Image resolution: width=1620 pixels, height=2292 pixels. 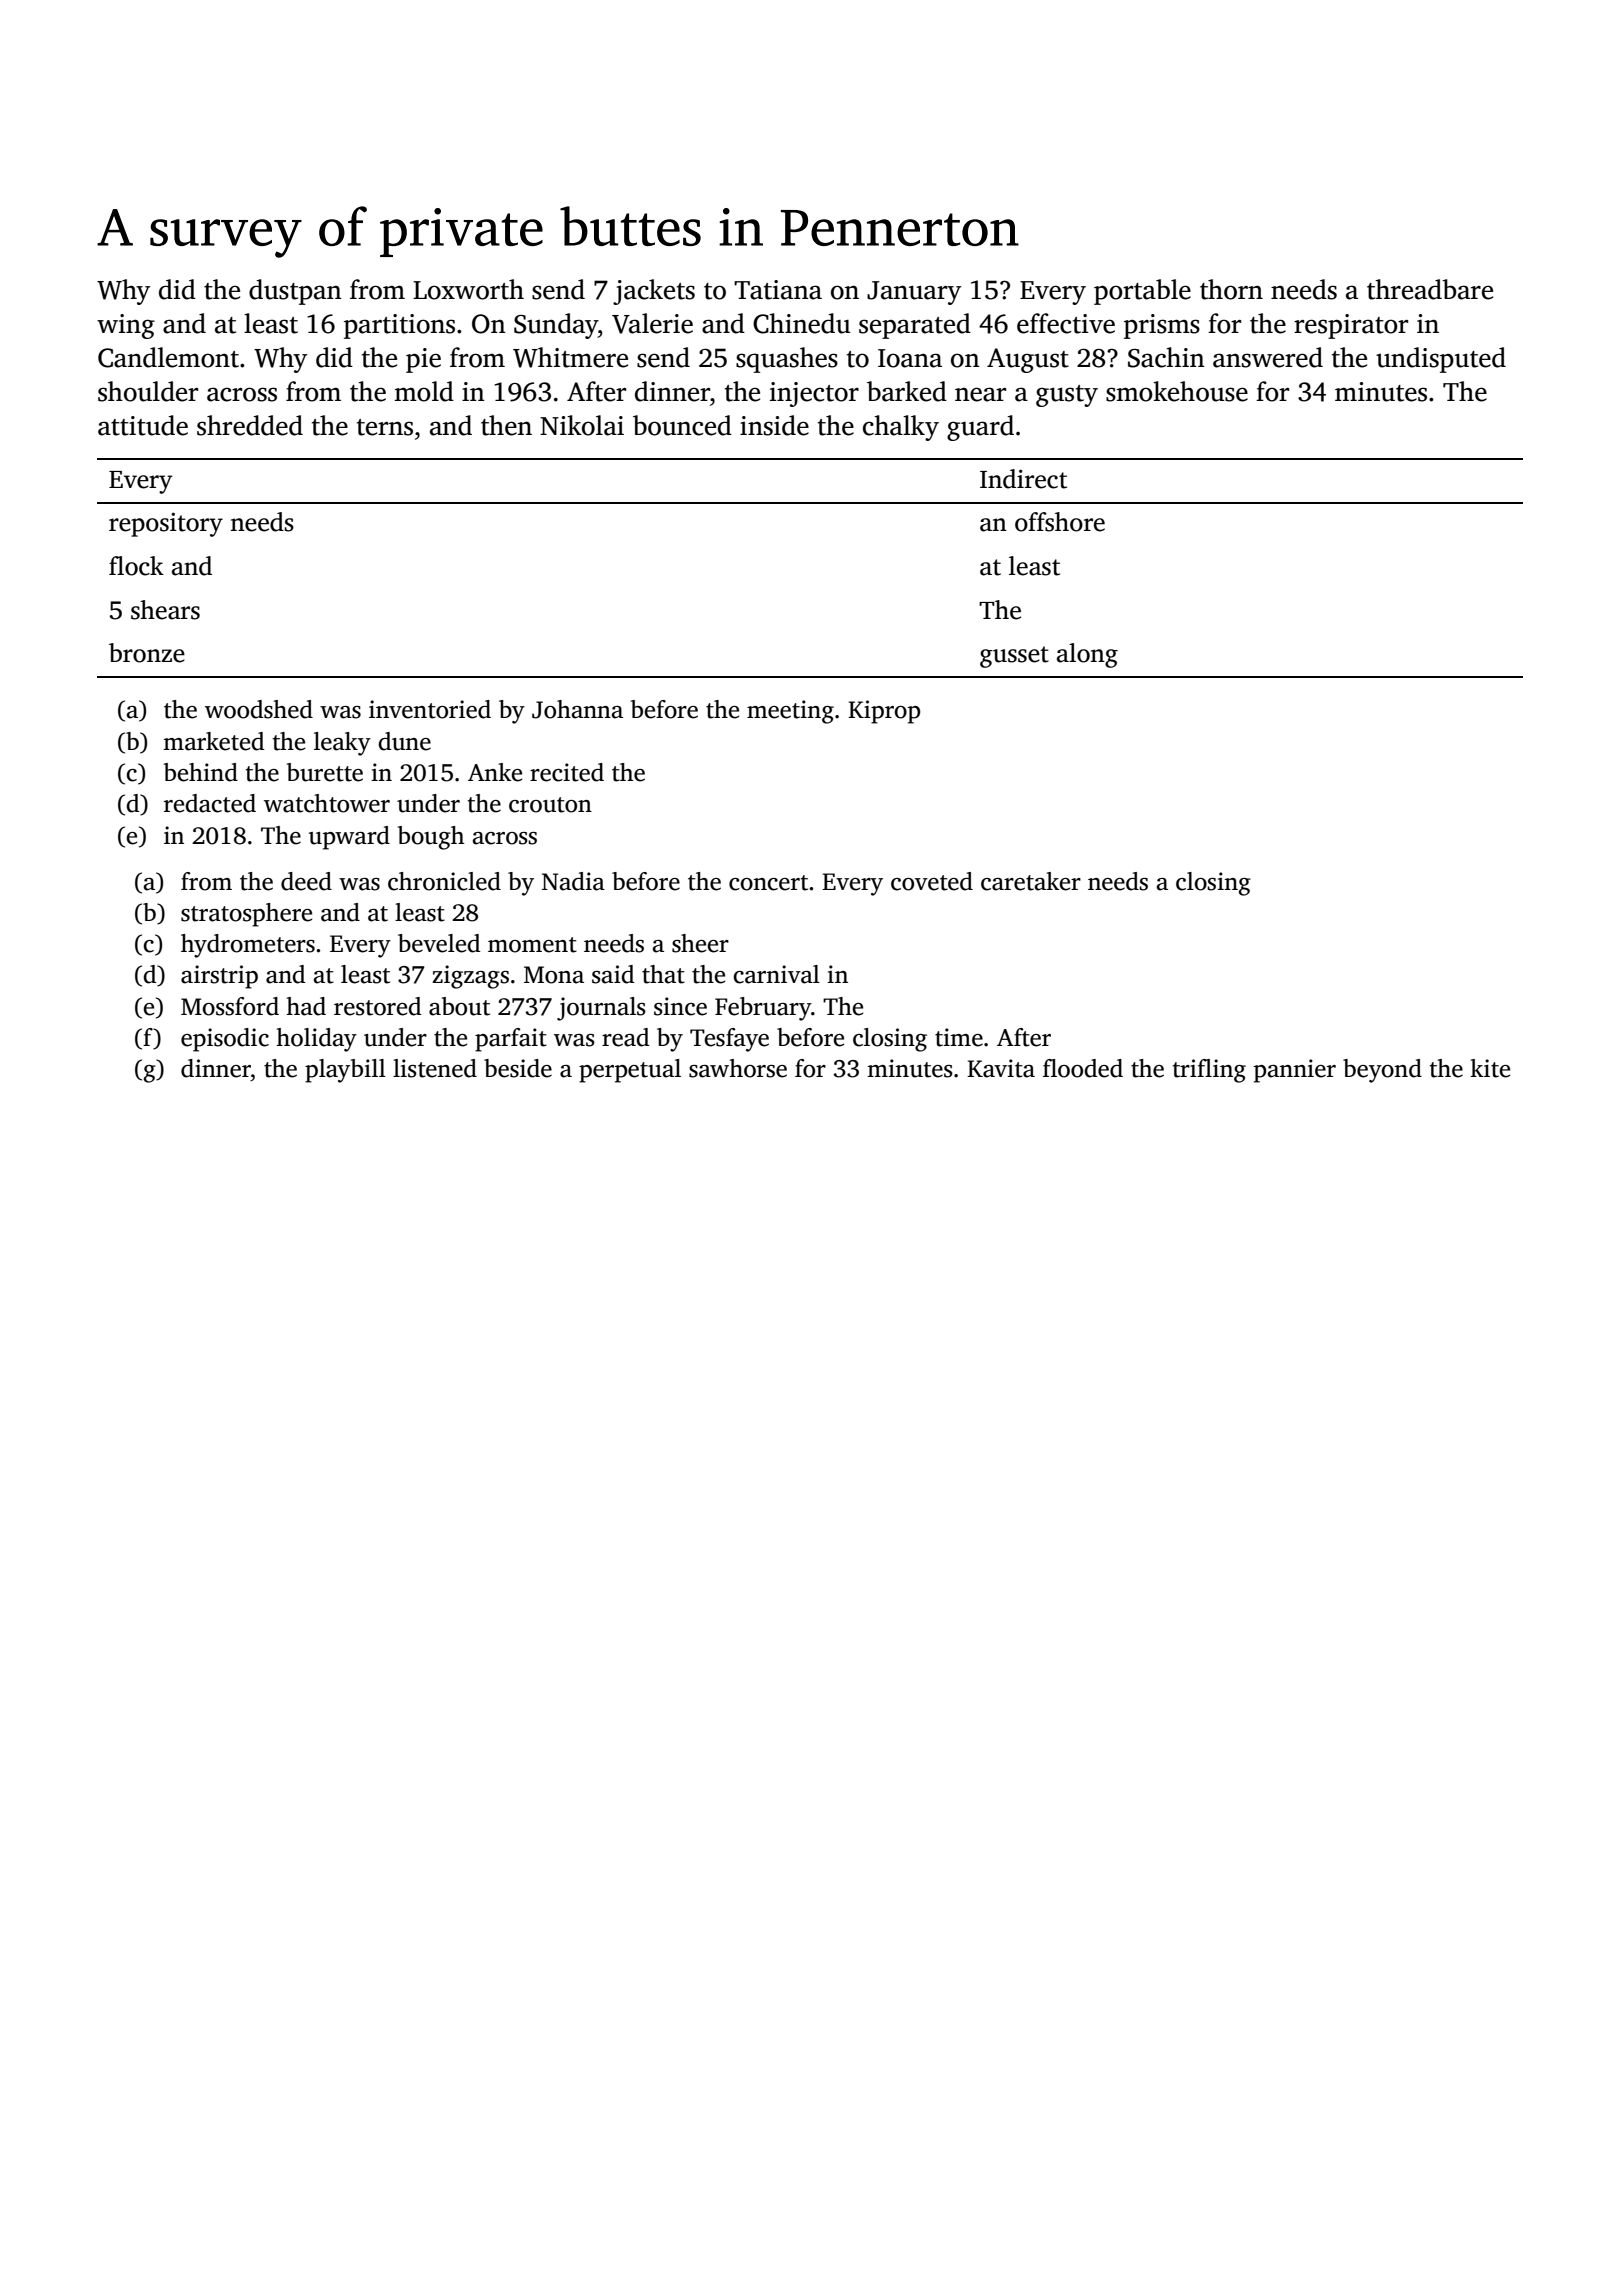 I want to click on crouton, so click(x=550, y=805).
